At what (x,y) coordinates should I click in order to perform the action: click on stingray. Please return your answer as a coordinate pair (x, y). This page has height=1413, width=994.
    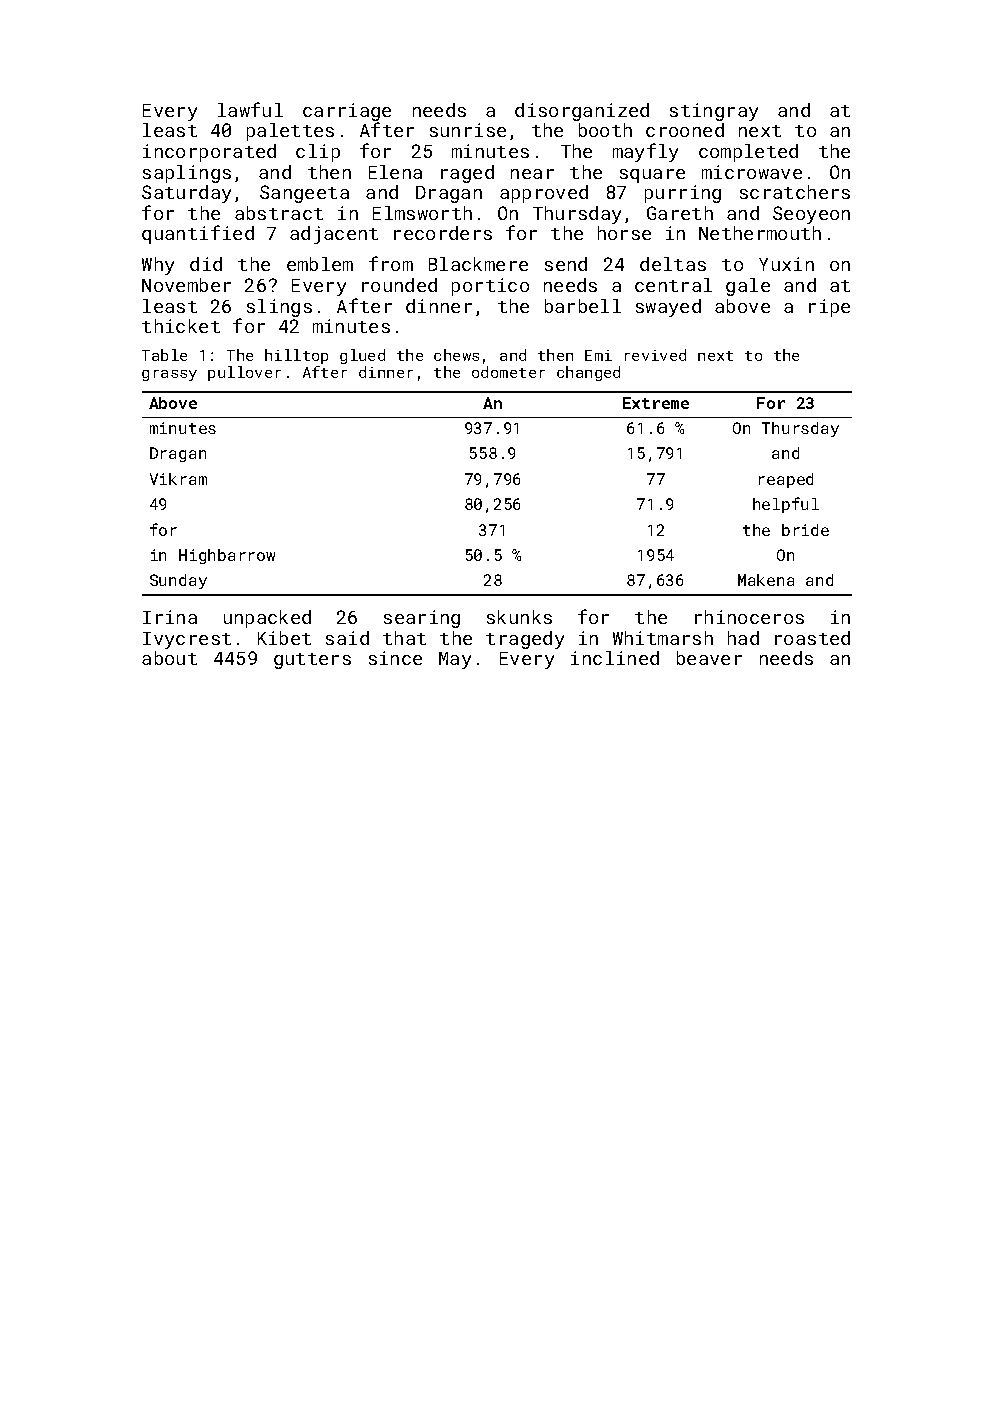
    Looking at the image, I should click on (714, 112).
